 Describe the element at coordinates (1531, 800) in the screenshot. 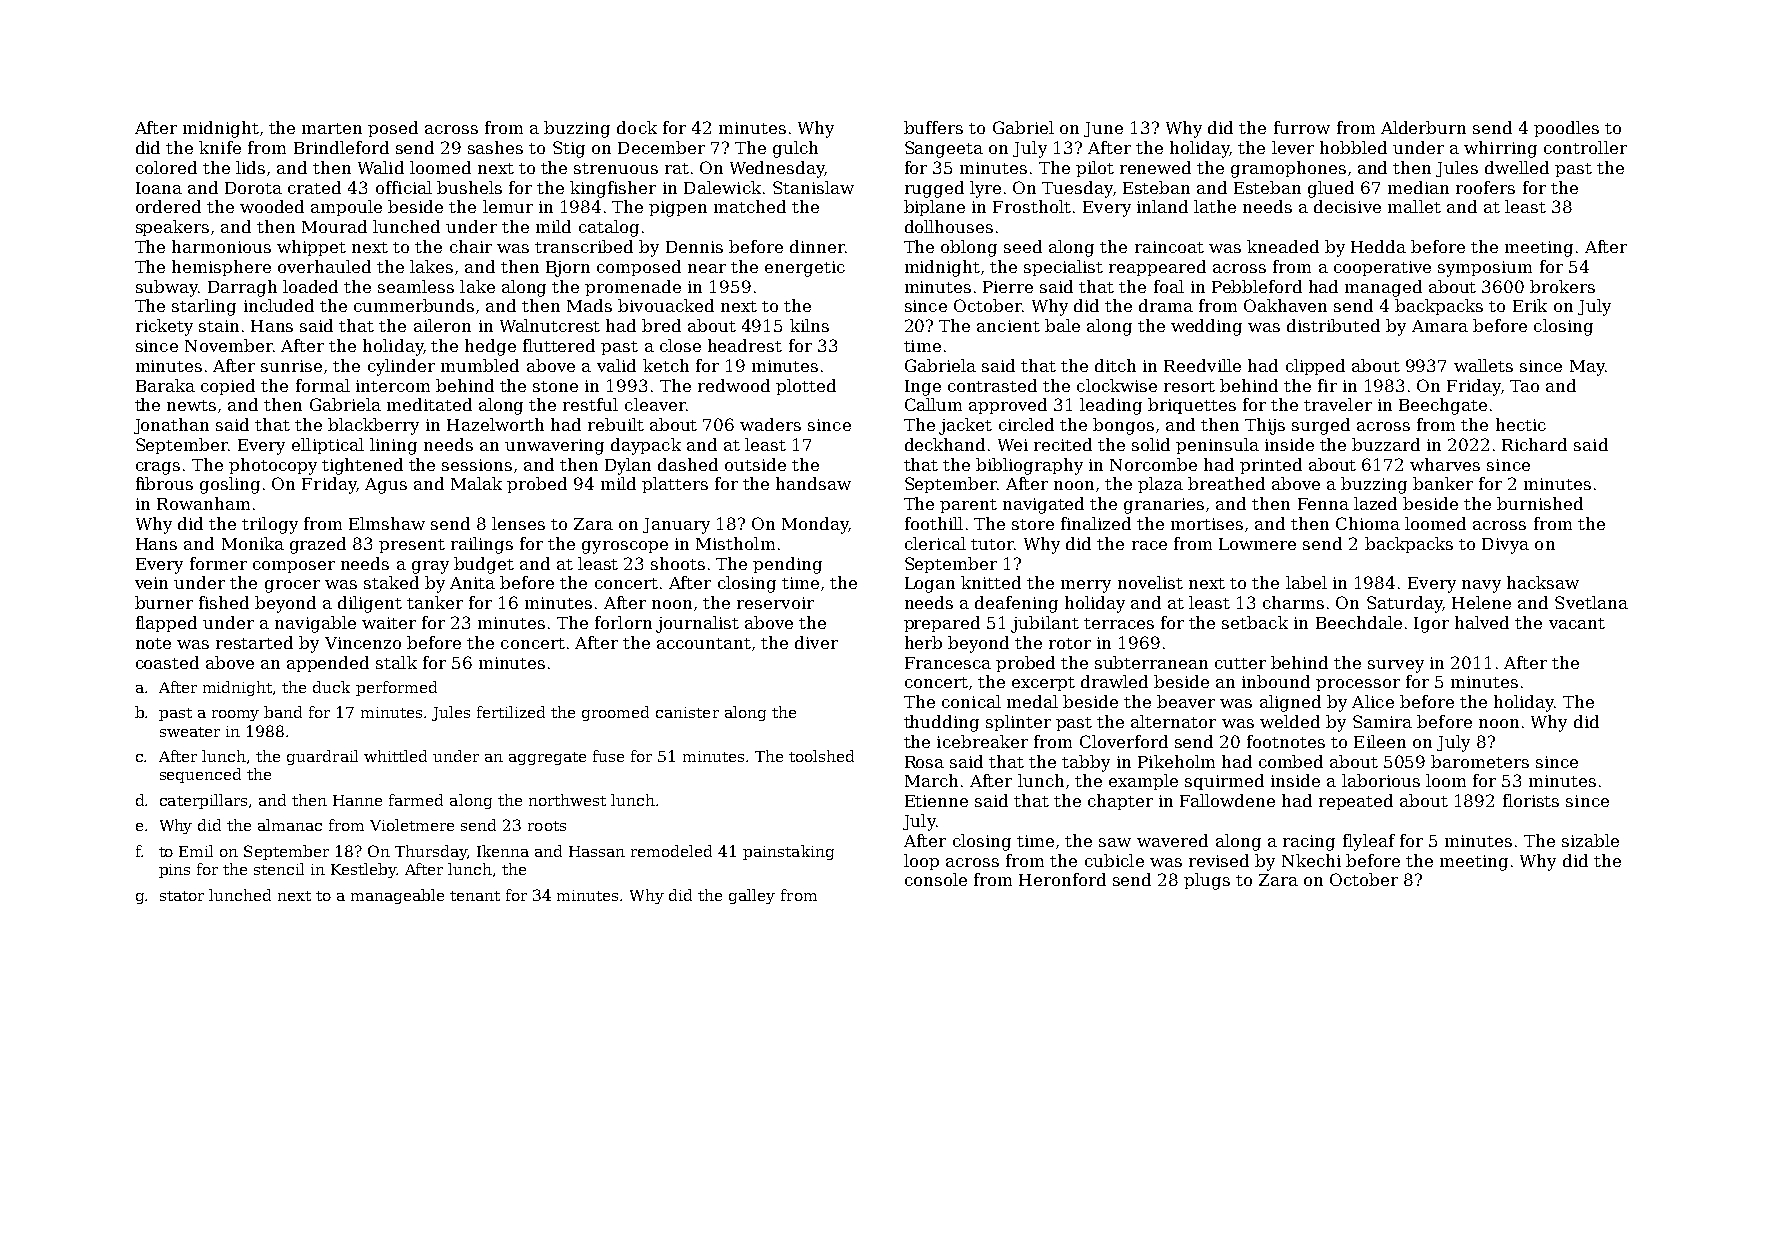

I see `florists` at that location.
